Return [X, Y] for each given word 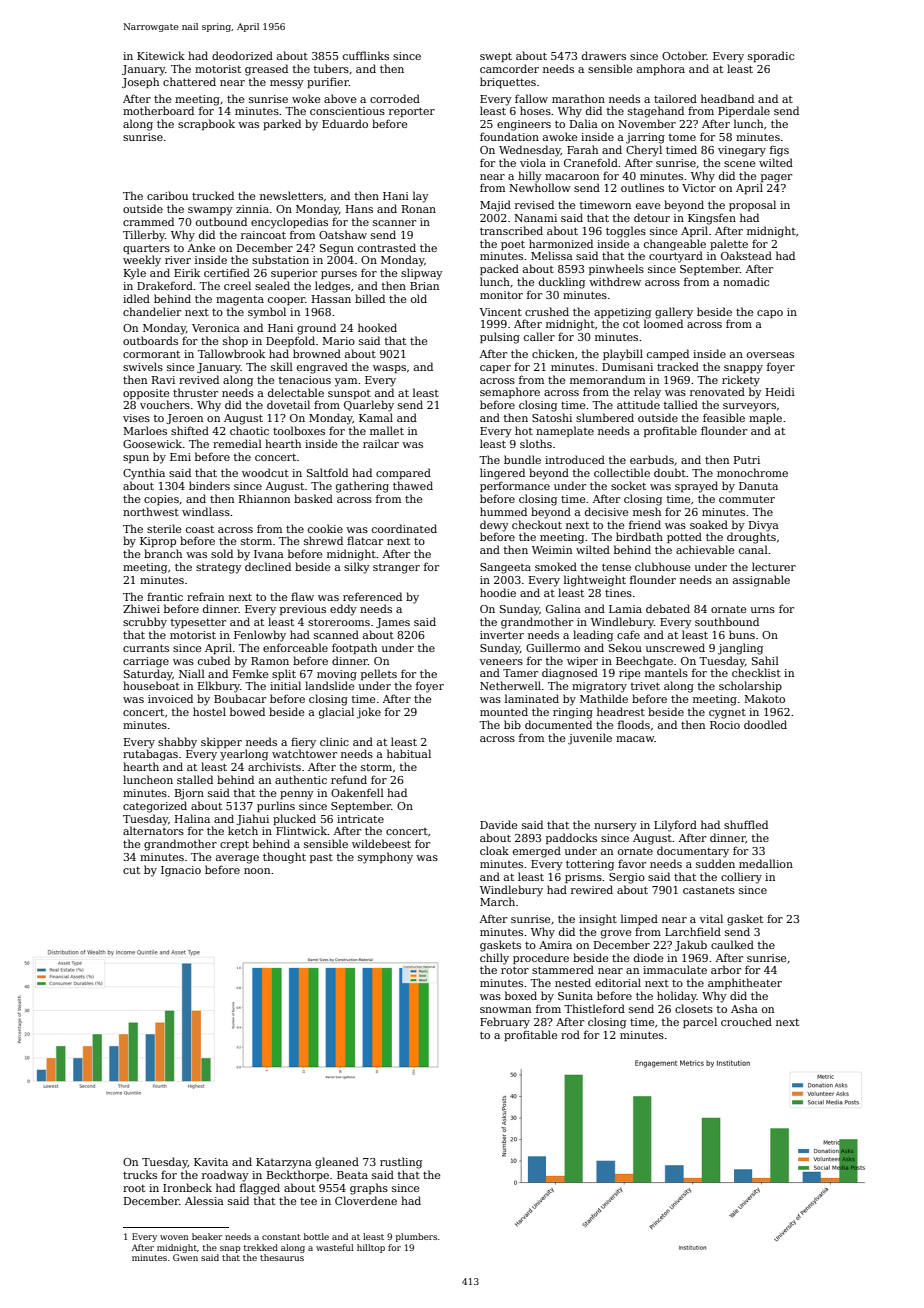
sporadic [771, 56]
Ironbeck [187, 1187]
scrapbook [206, 124]
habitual [409, 753]
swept [496, 57]
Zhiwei [141, 608]
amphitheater [745, 983]
